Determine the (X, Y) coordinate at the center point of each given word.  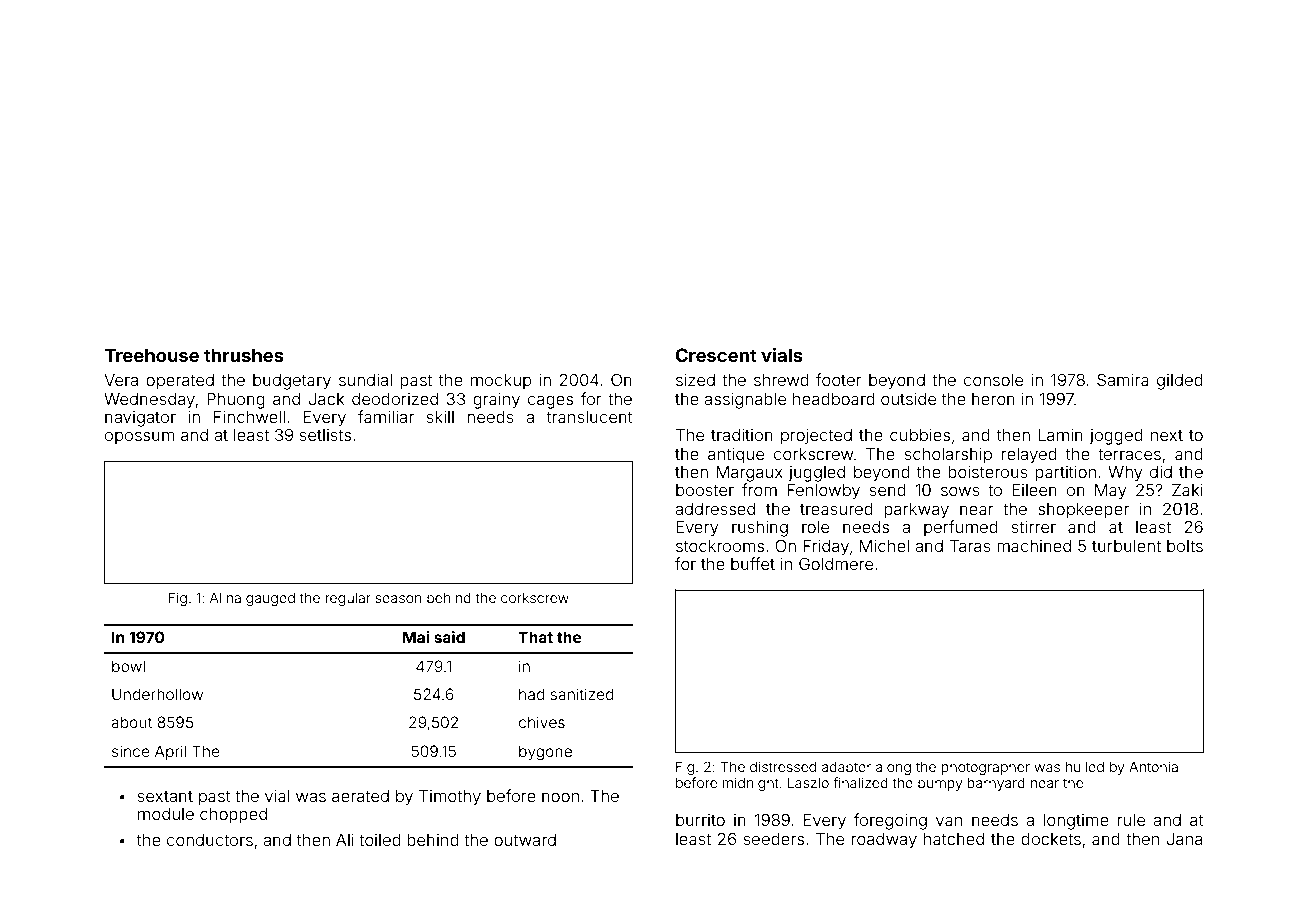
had (531, 694)
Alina (225, 597)
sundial (365, 380)
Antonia (1153, 766)
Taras (970, 546)
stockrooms (720, 546)
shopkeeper (1083, 511)
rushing (760, 529)
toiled (380, 840)
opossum (140, 438)
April (170, 752)
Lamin (1060, 435)
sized (695, 380)
